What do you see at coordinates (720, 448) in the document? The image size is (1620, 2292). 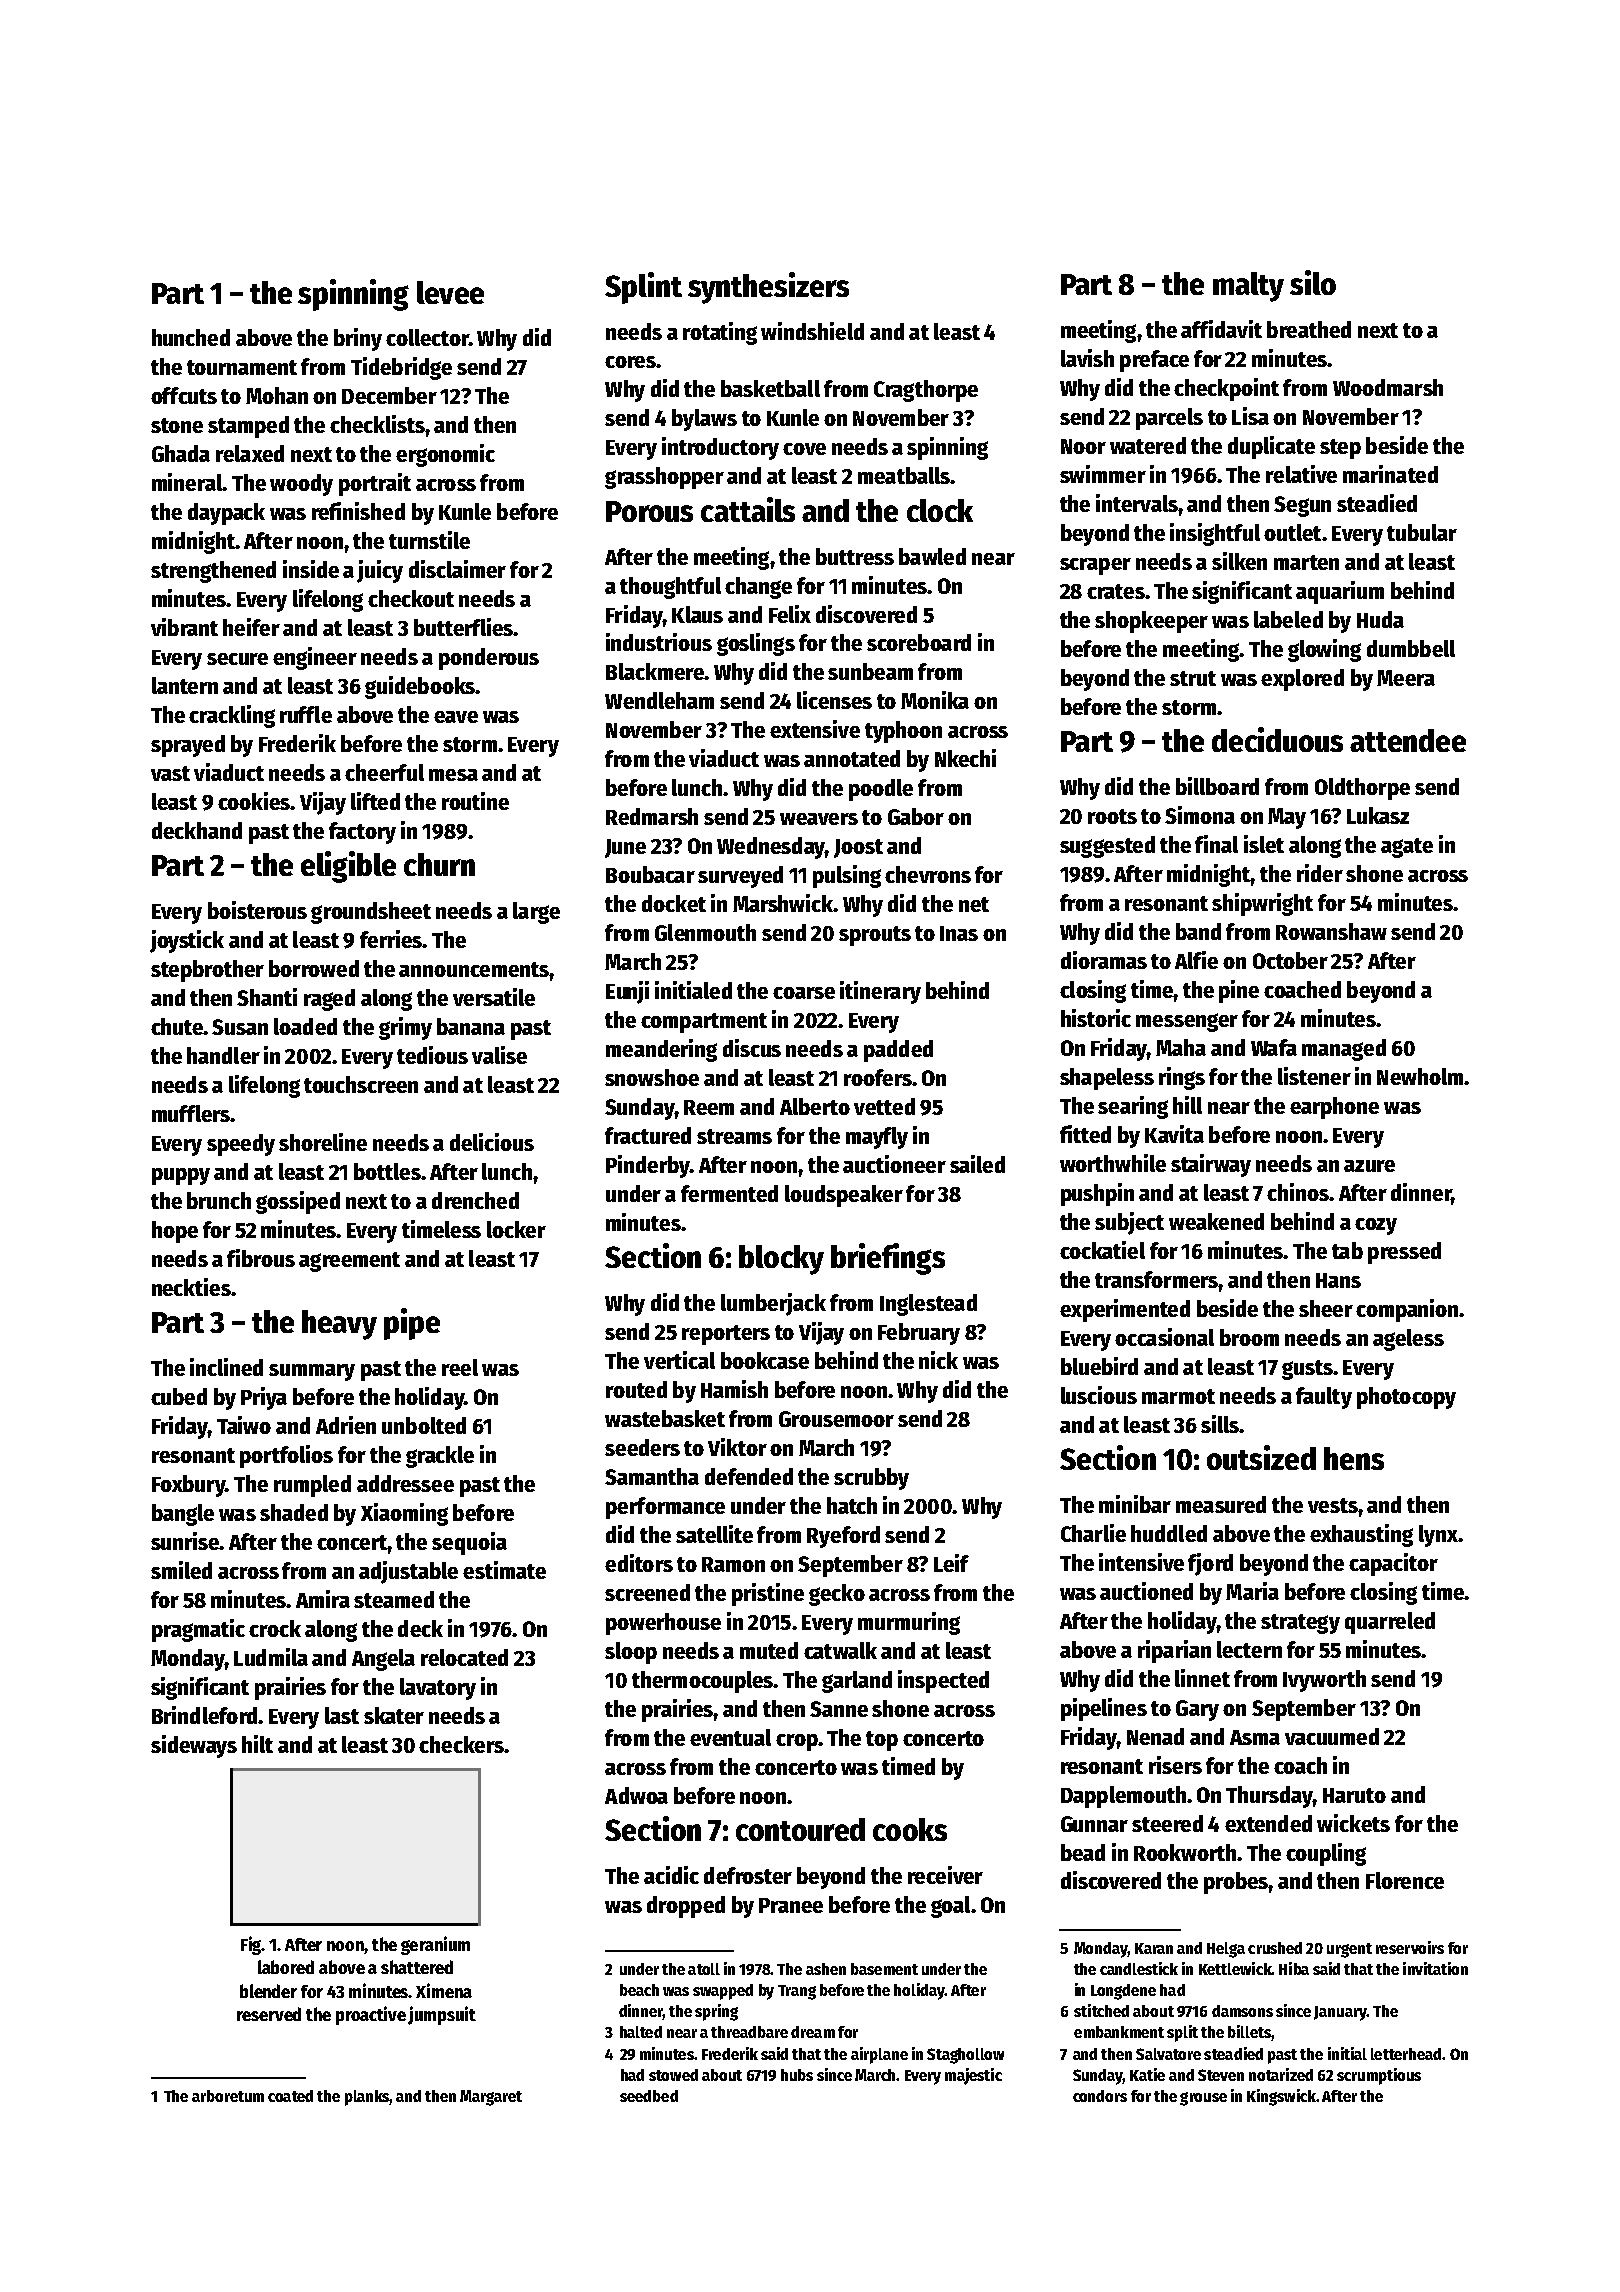 I see `introductory` at bounding box center [720, 448].
